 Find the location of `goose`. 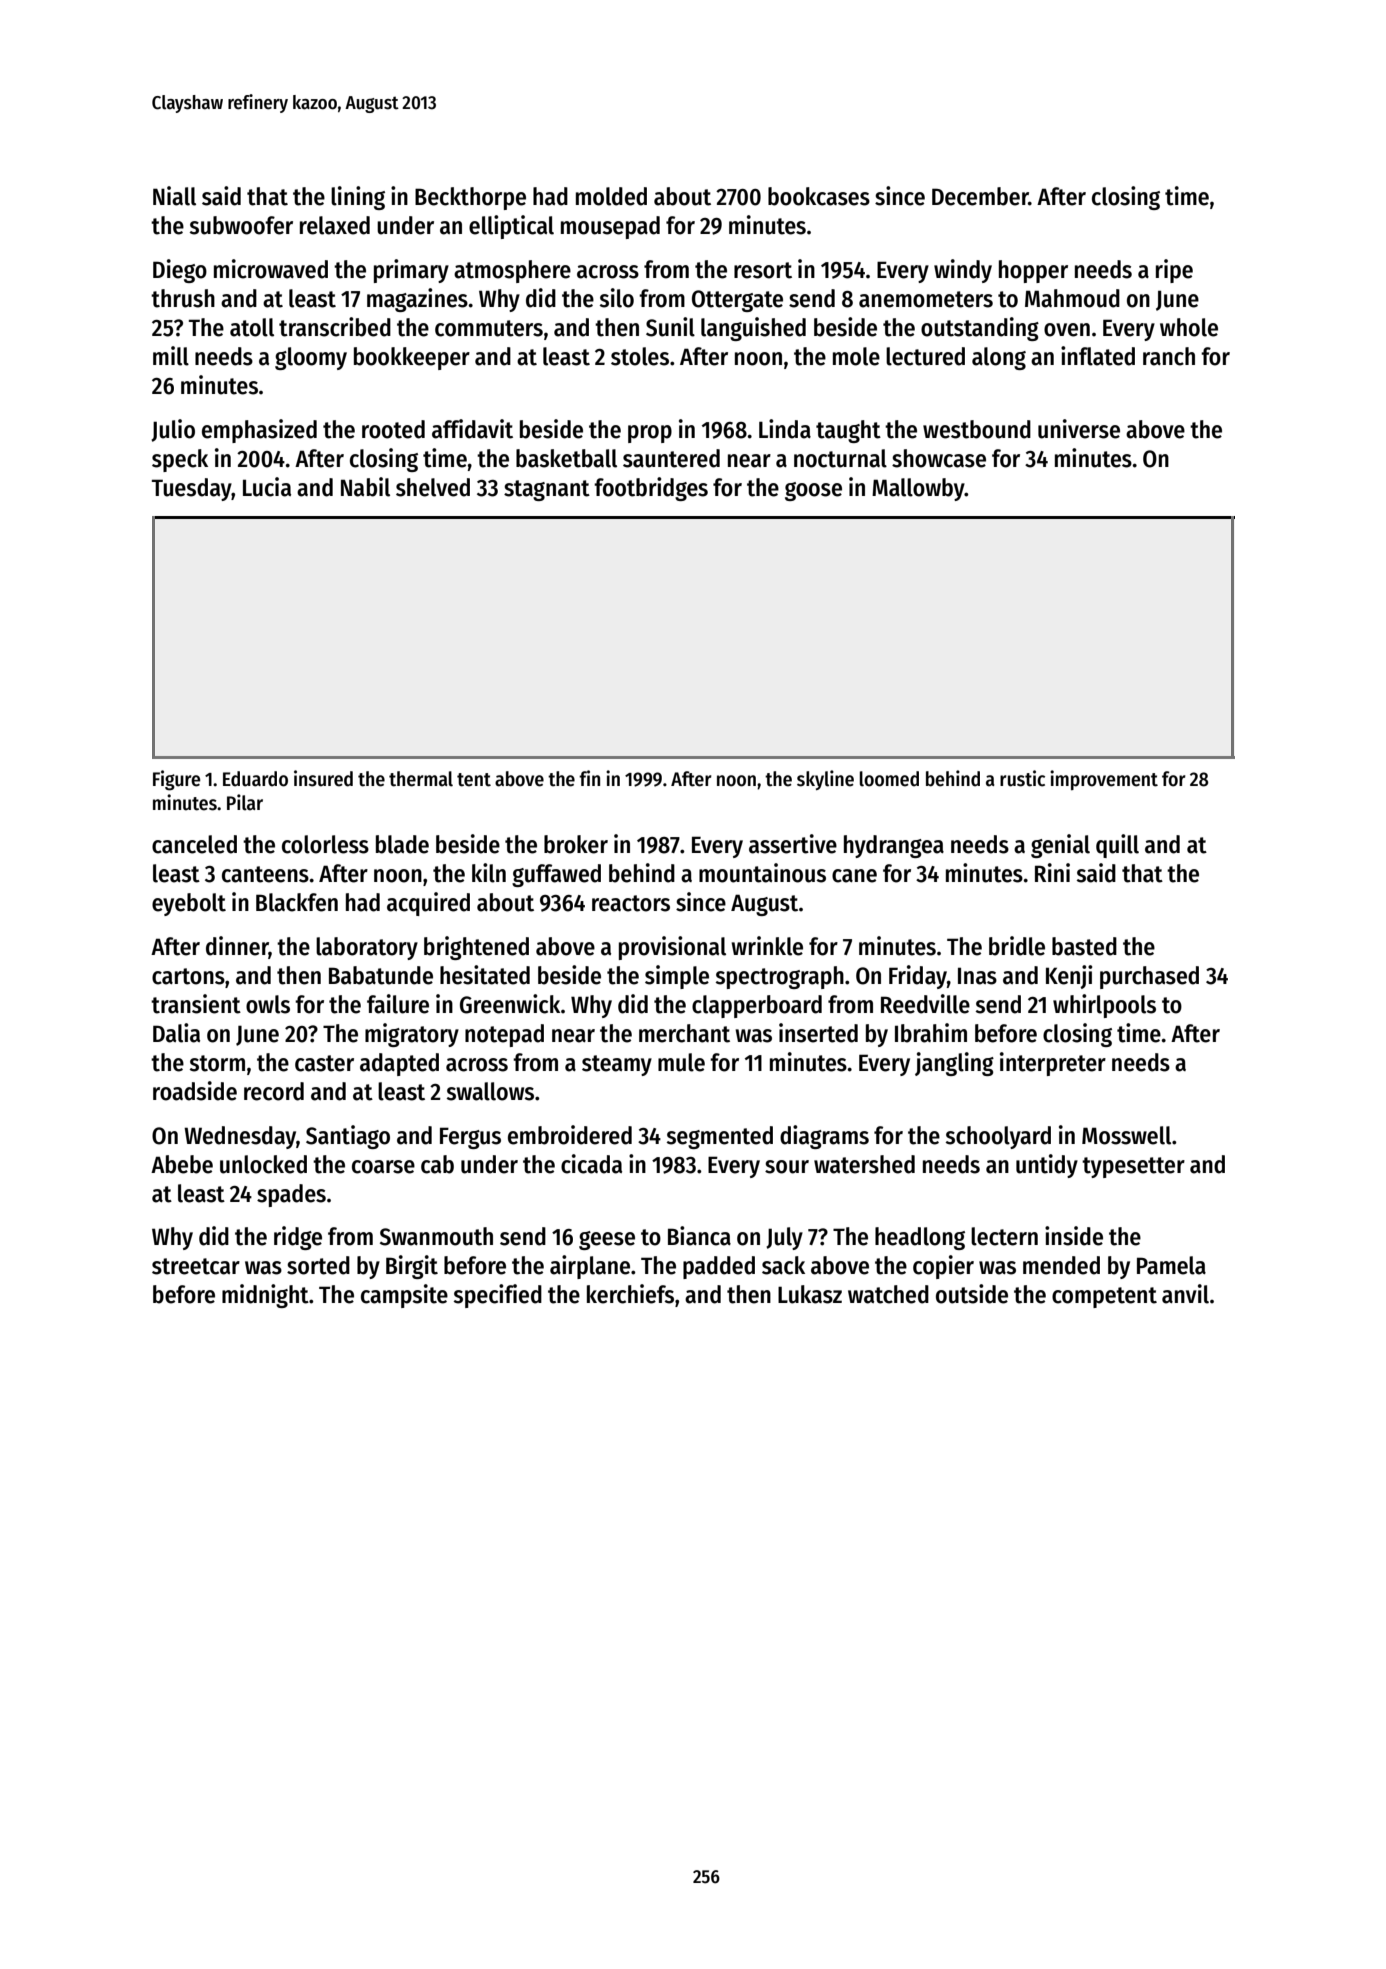

goose is located at coordinates (813, 491).
